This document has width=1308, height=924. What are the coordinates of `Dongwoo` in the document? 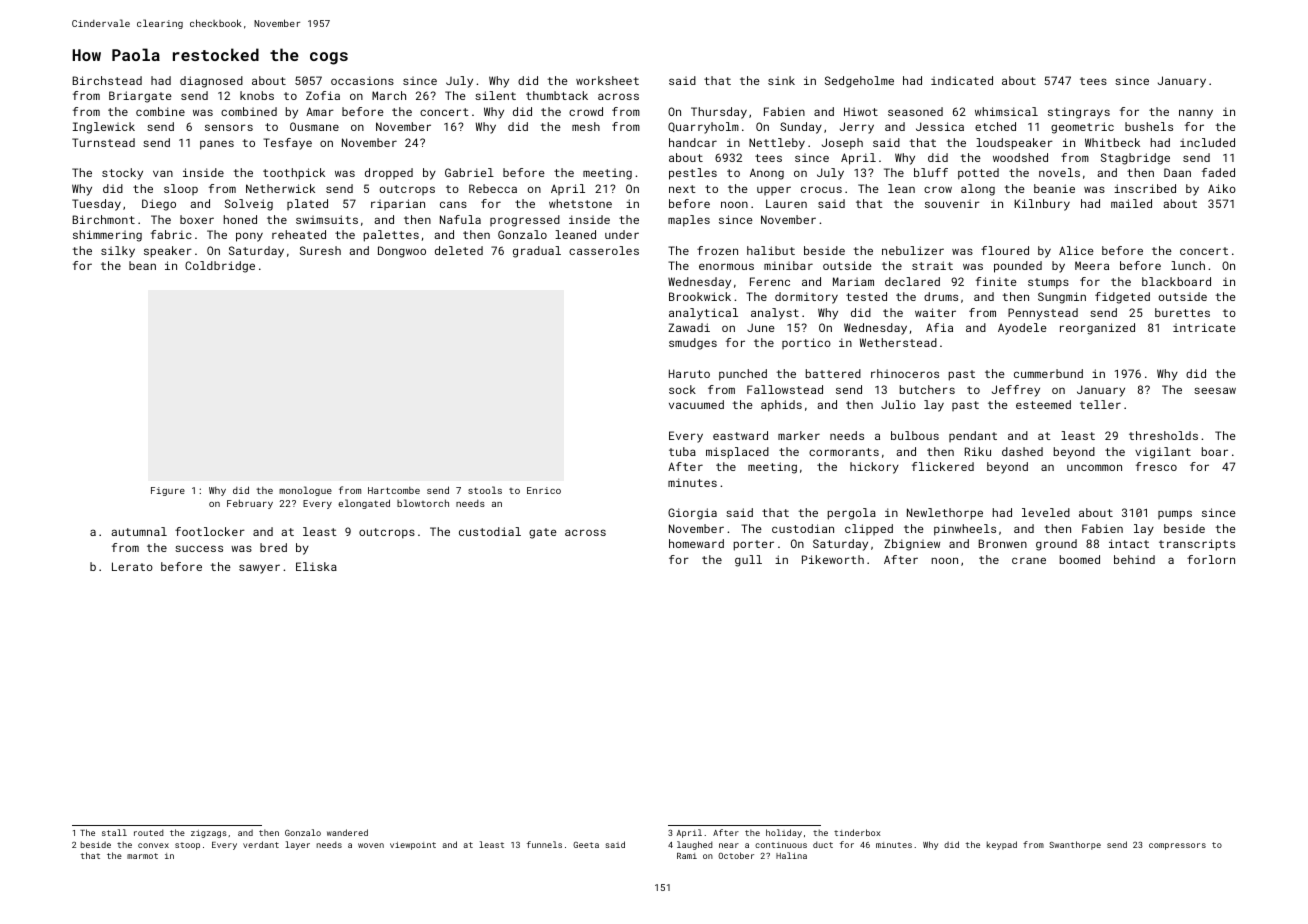 It's located at (402, 252).
